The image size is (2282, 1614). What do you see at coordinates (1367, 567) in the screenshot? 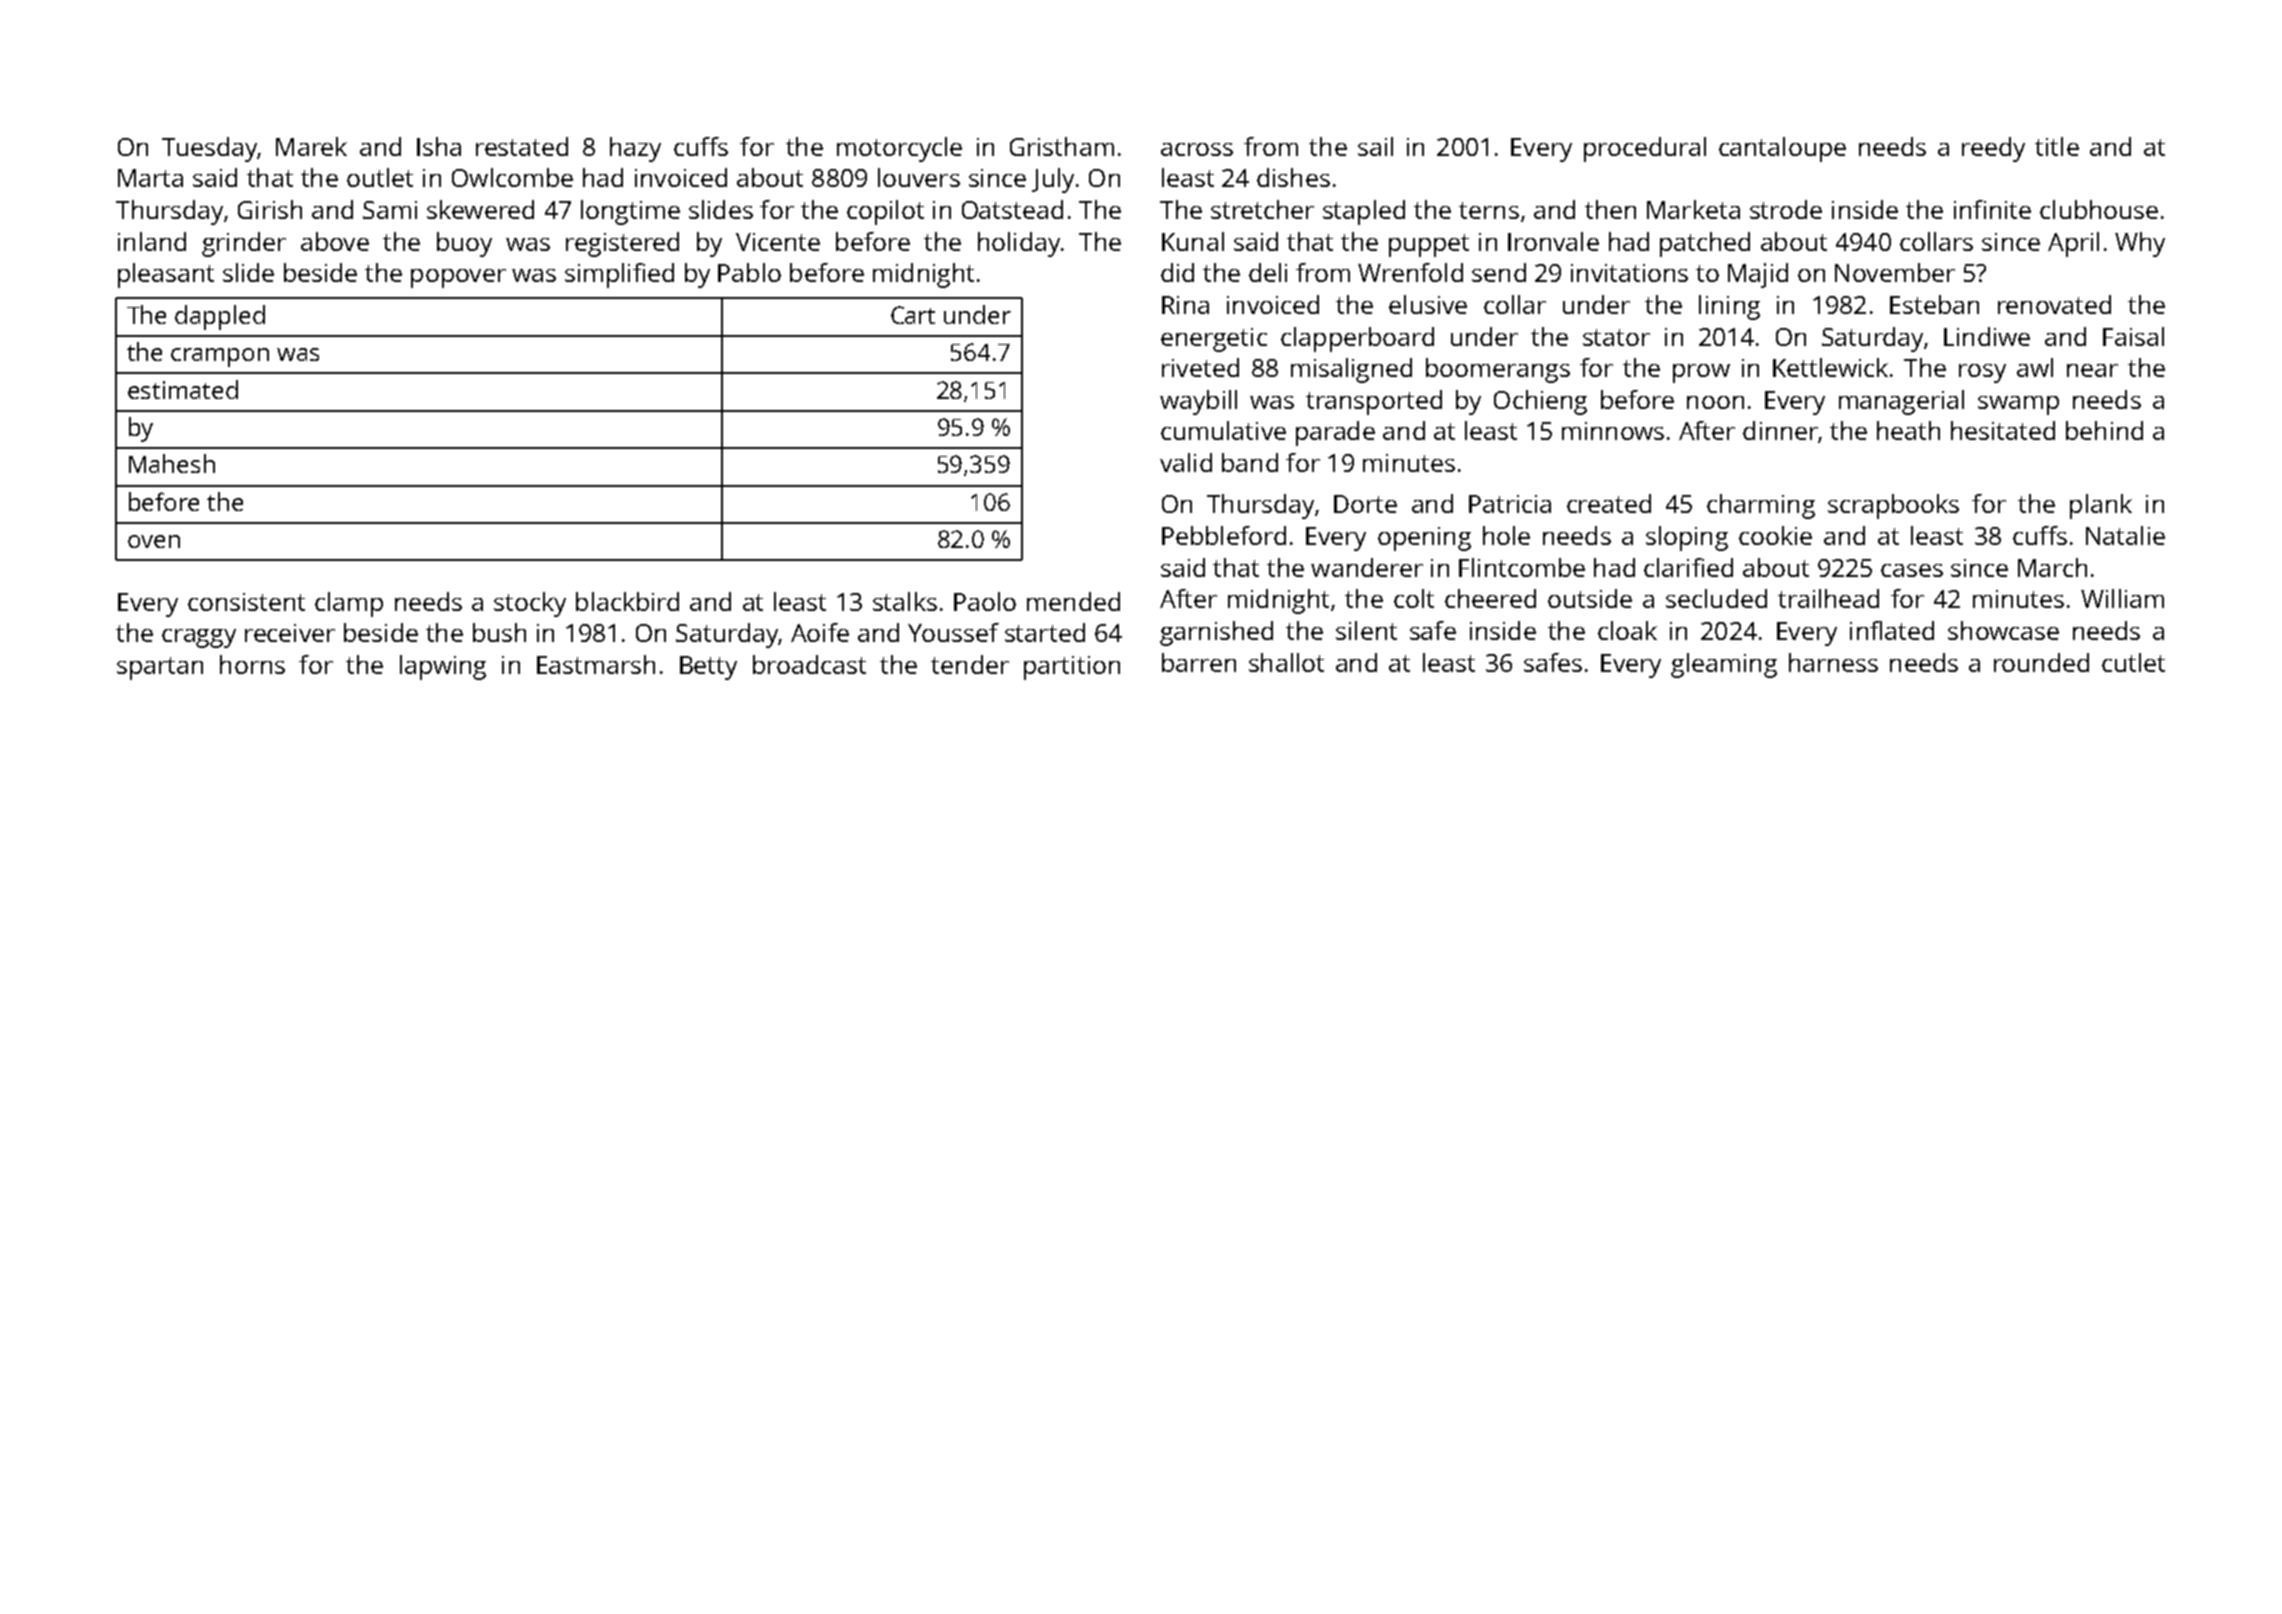
I see `wanderer` at bounding box center [1367, 567].
